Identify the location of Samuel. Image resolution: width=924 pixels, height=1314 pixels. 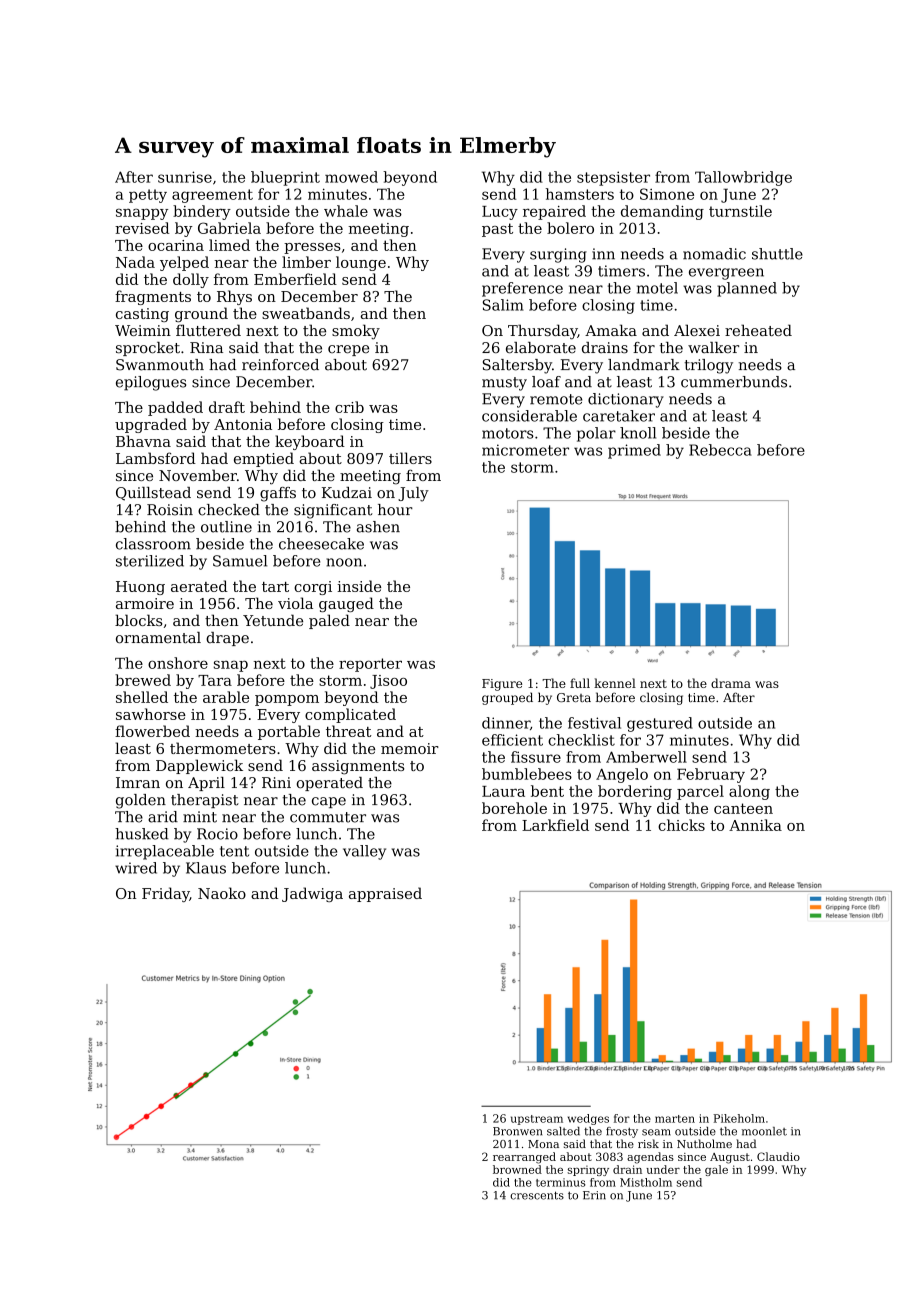
(240, 561).
